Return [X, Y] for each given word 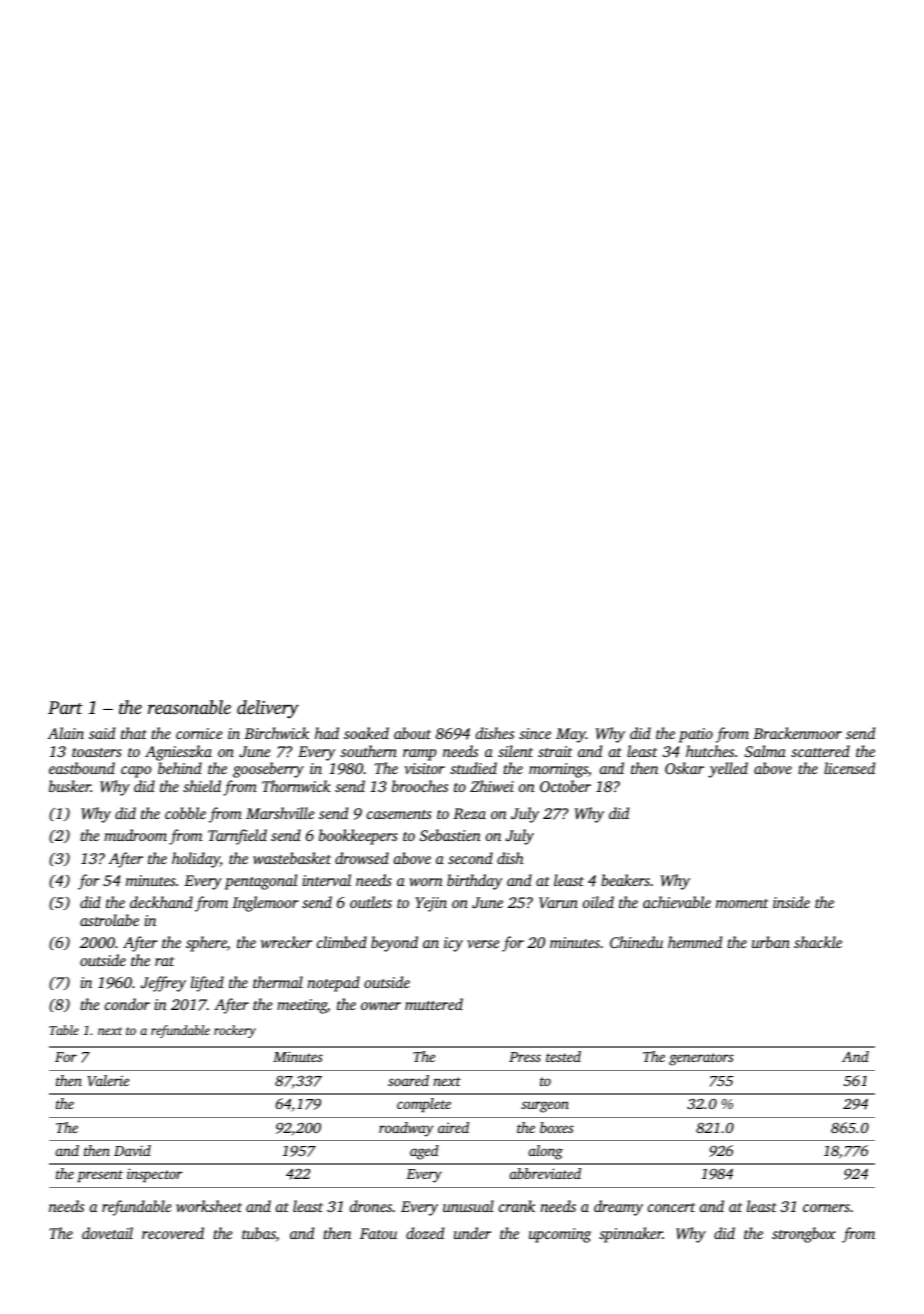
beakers [625, 880]
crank [517, 1206]
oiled [598, 902]
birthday [474, 882]
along [546, 1152]
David [132, 1150]
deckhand [161, 902]
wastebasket [292, 858]
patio [696, 735]
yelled [728, 770]
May [571, 735]
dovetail [107, 1233]
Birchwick [276, 733]
